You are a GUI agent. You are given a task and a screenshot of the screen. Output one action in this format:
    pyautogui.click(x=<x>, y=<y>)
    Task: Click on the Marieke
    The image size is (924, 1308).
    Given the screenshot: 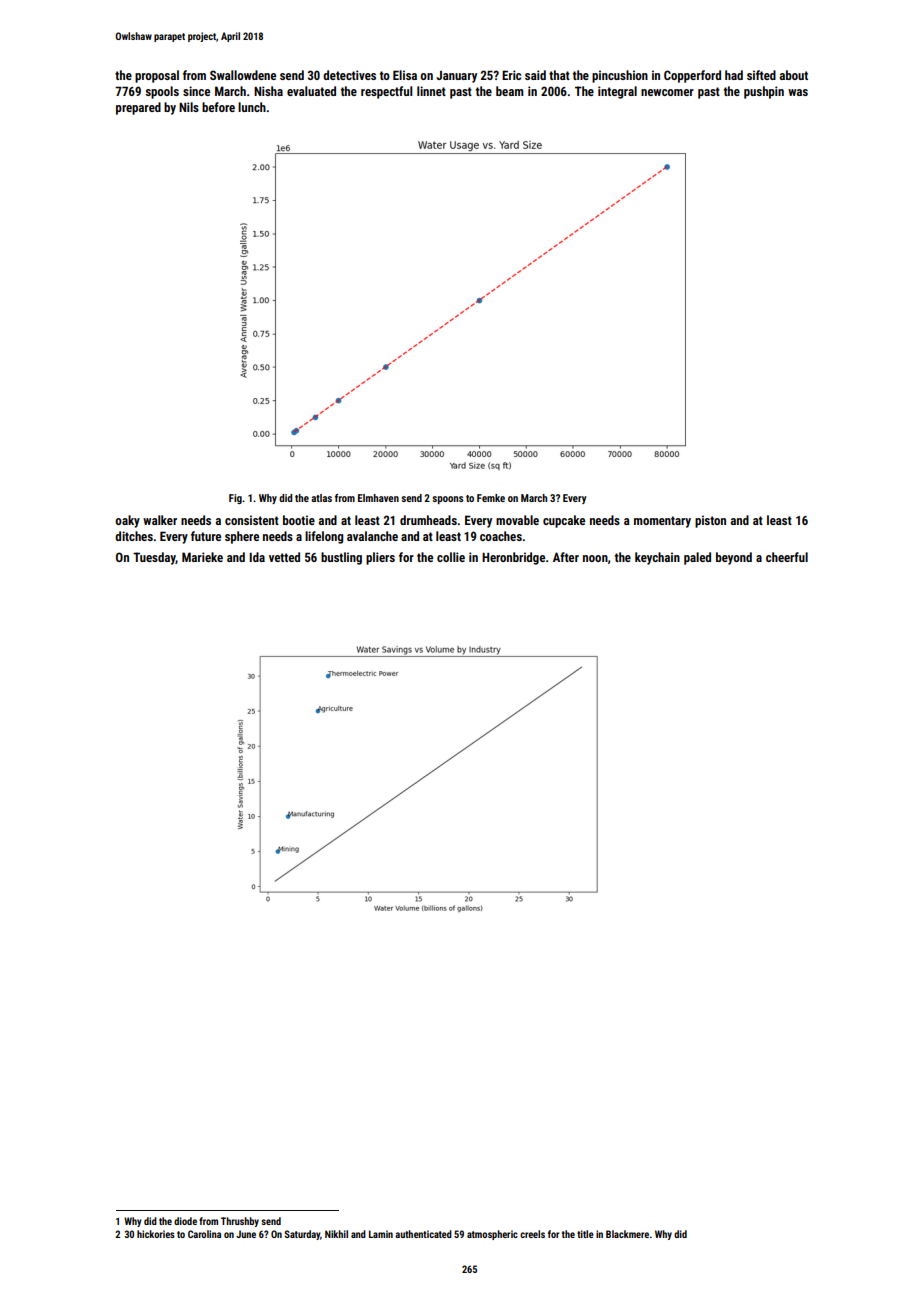 What is the action you would take?
    pyautogui.click(x=202, y=557)
